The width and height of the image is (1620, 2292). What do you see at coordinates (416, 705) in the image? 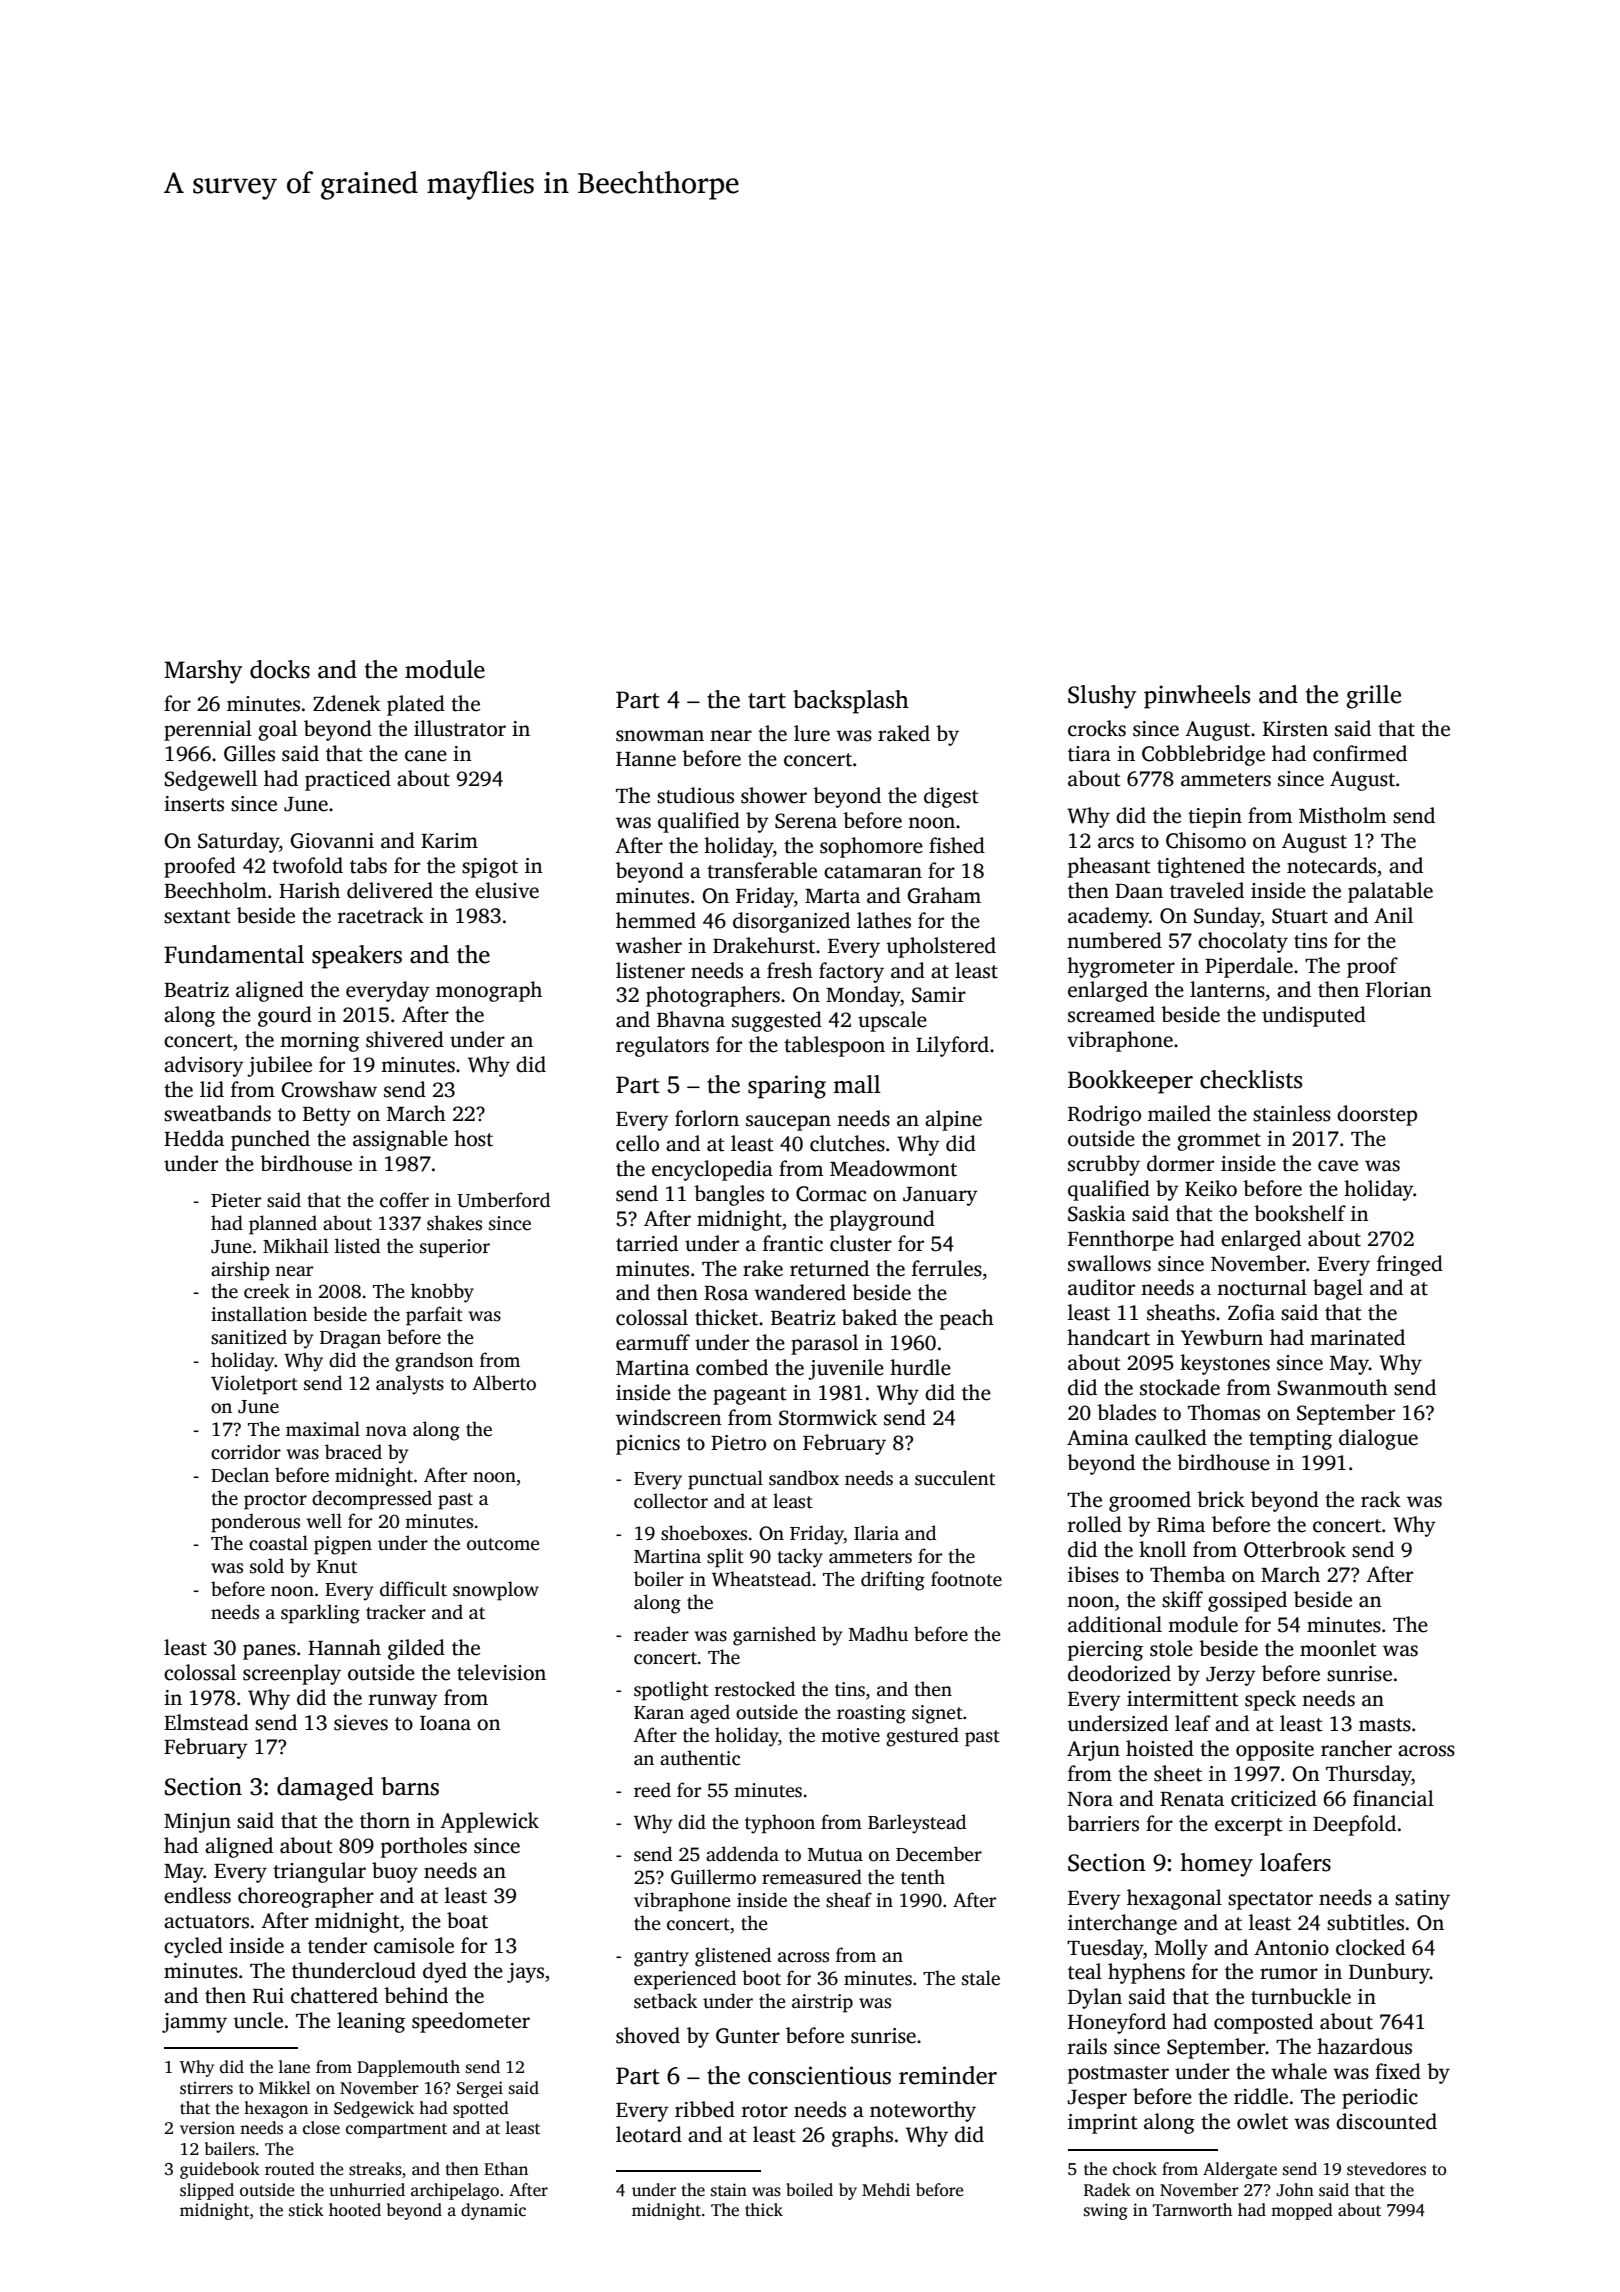
I see `plated` at bounding box center [416, 705].
